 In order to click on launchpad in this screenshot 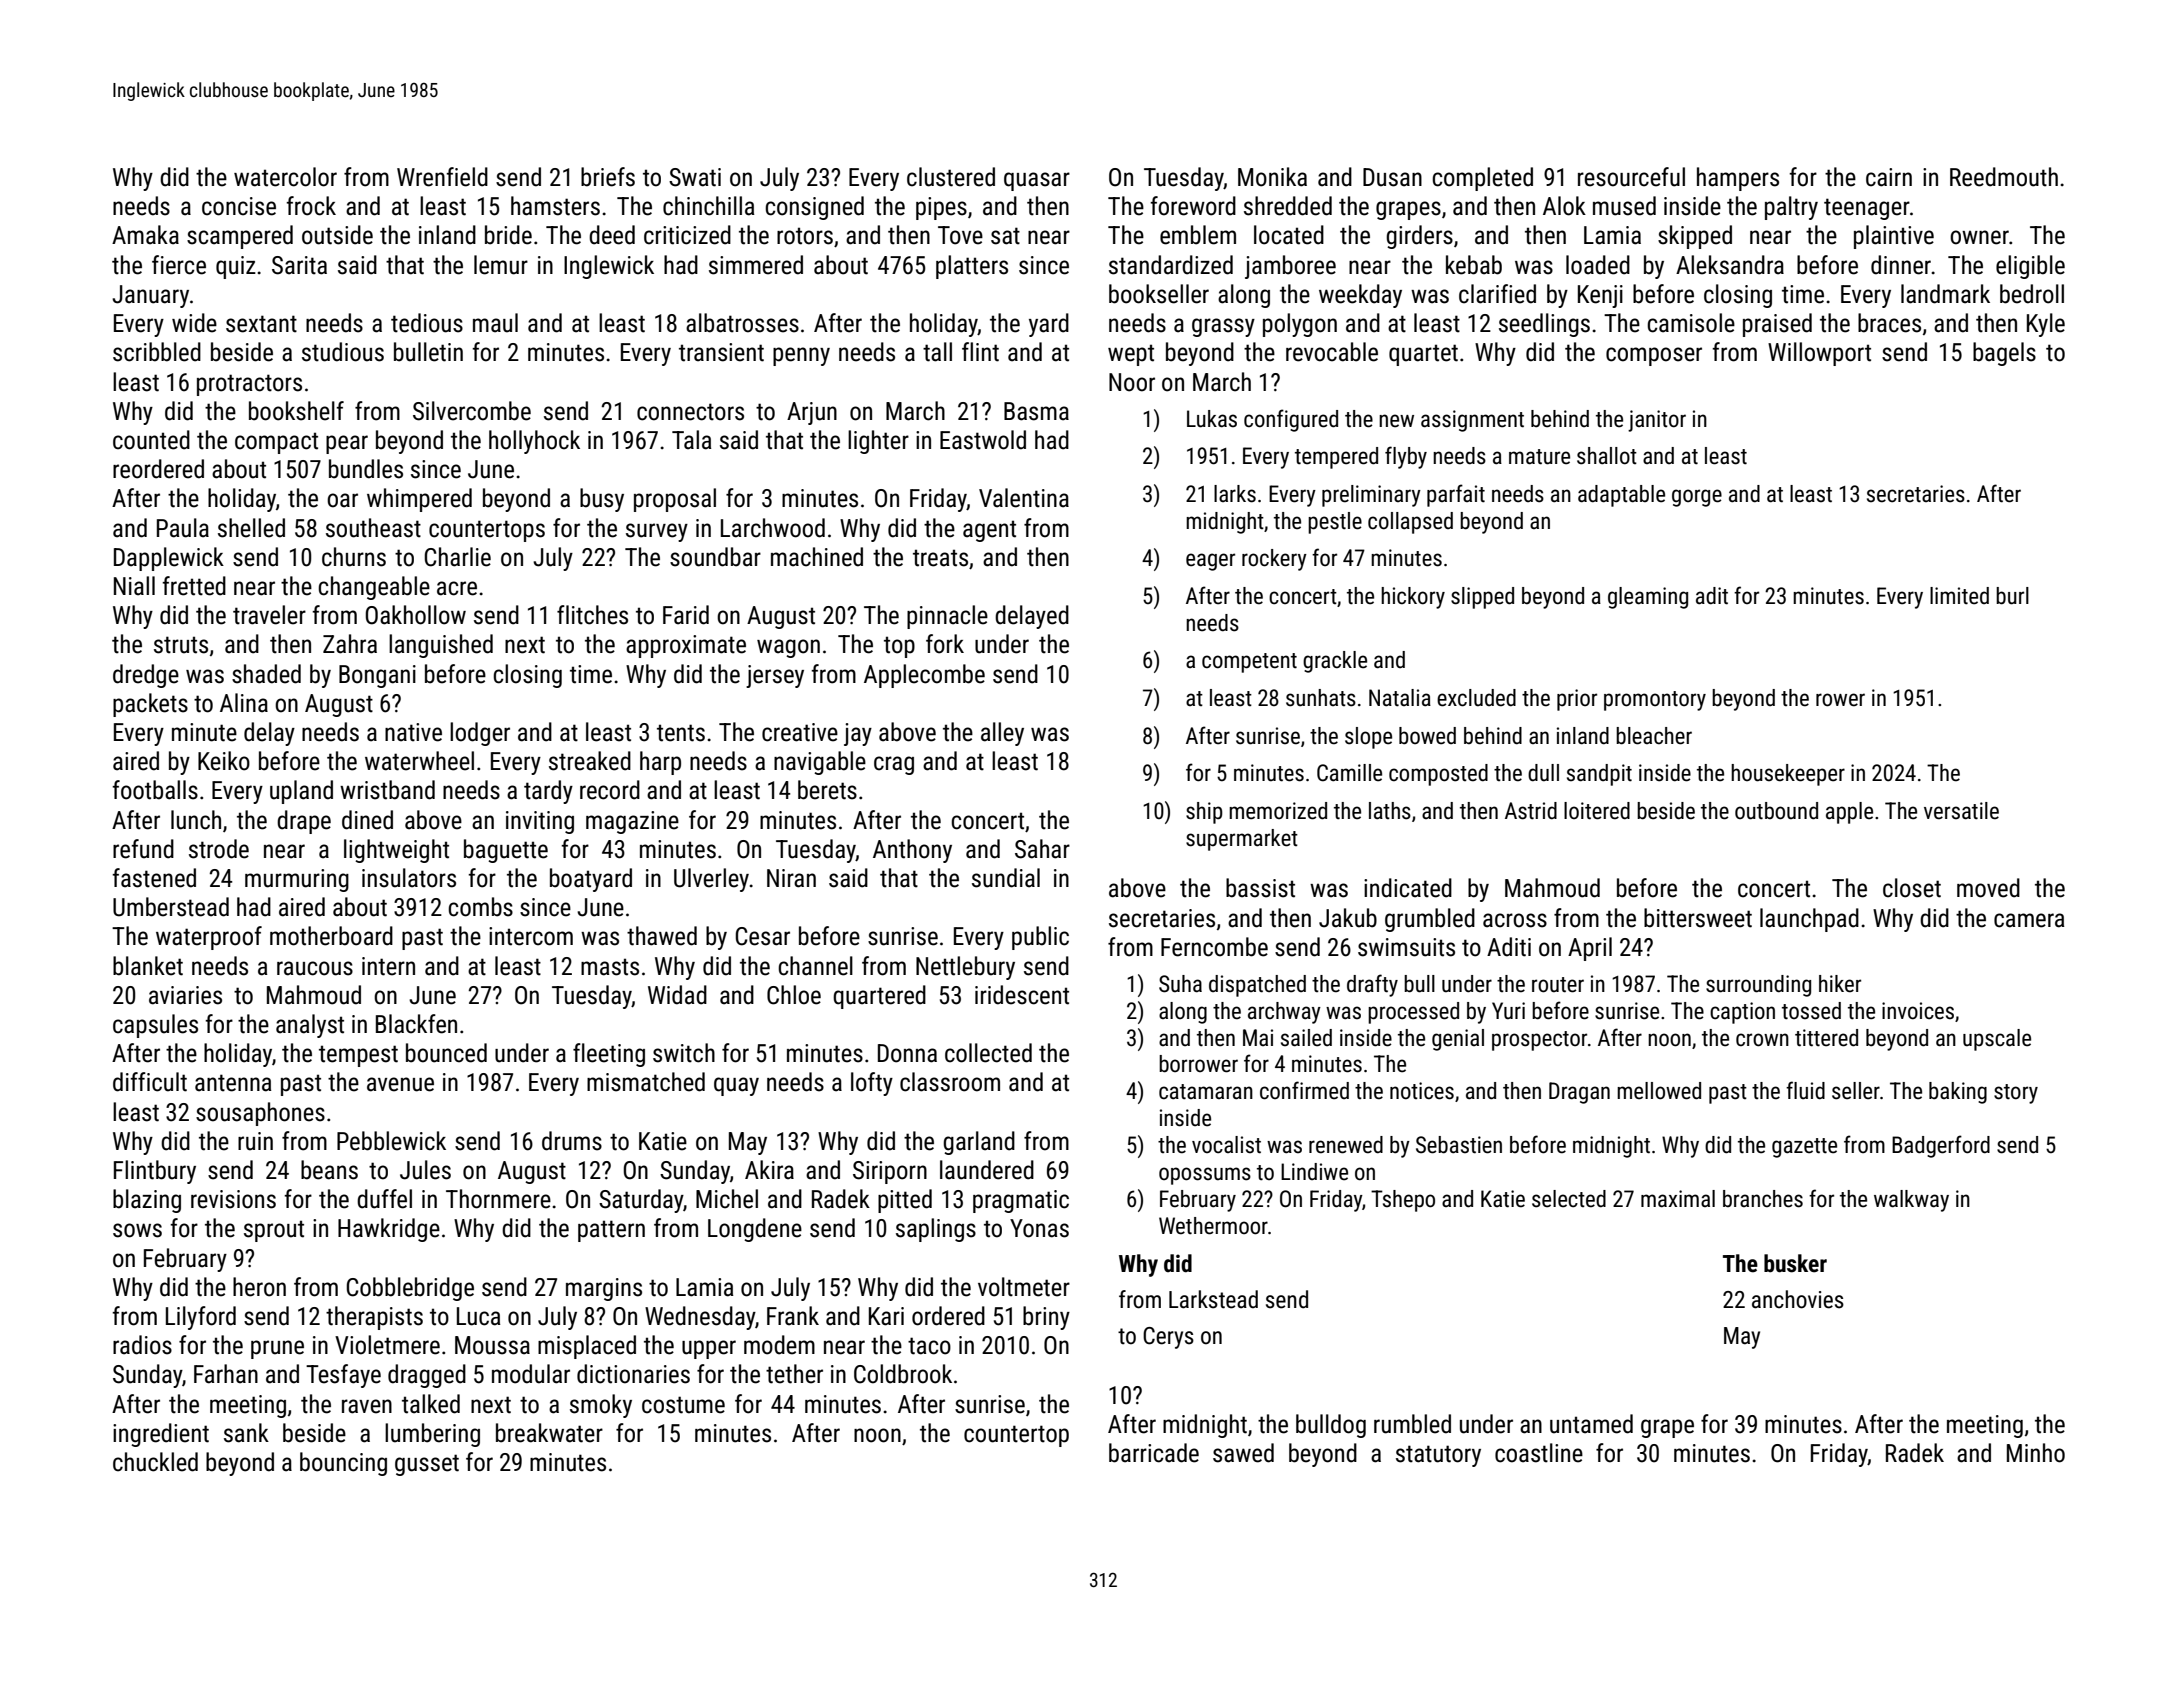, I will do `click(1809, 920)`.
